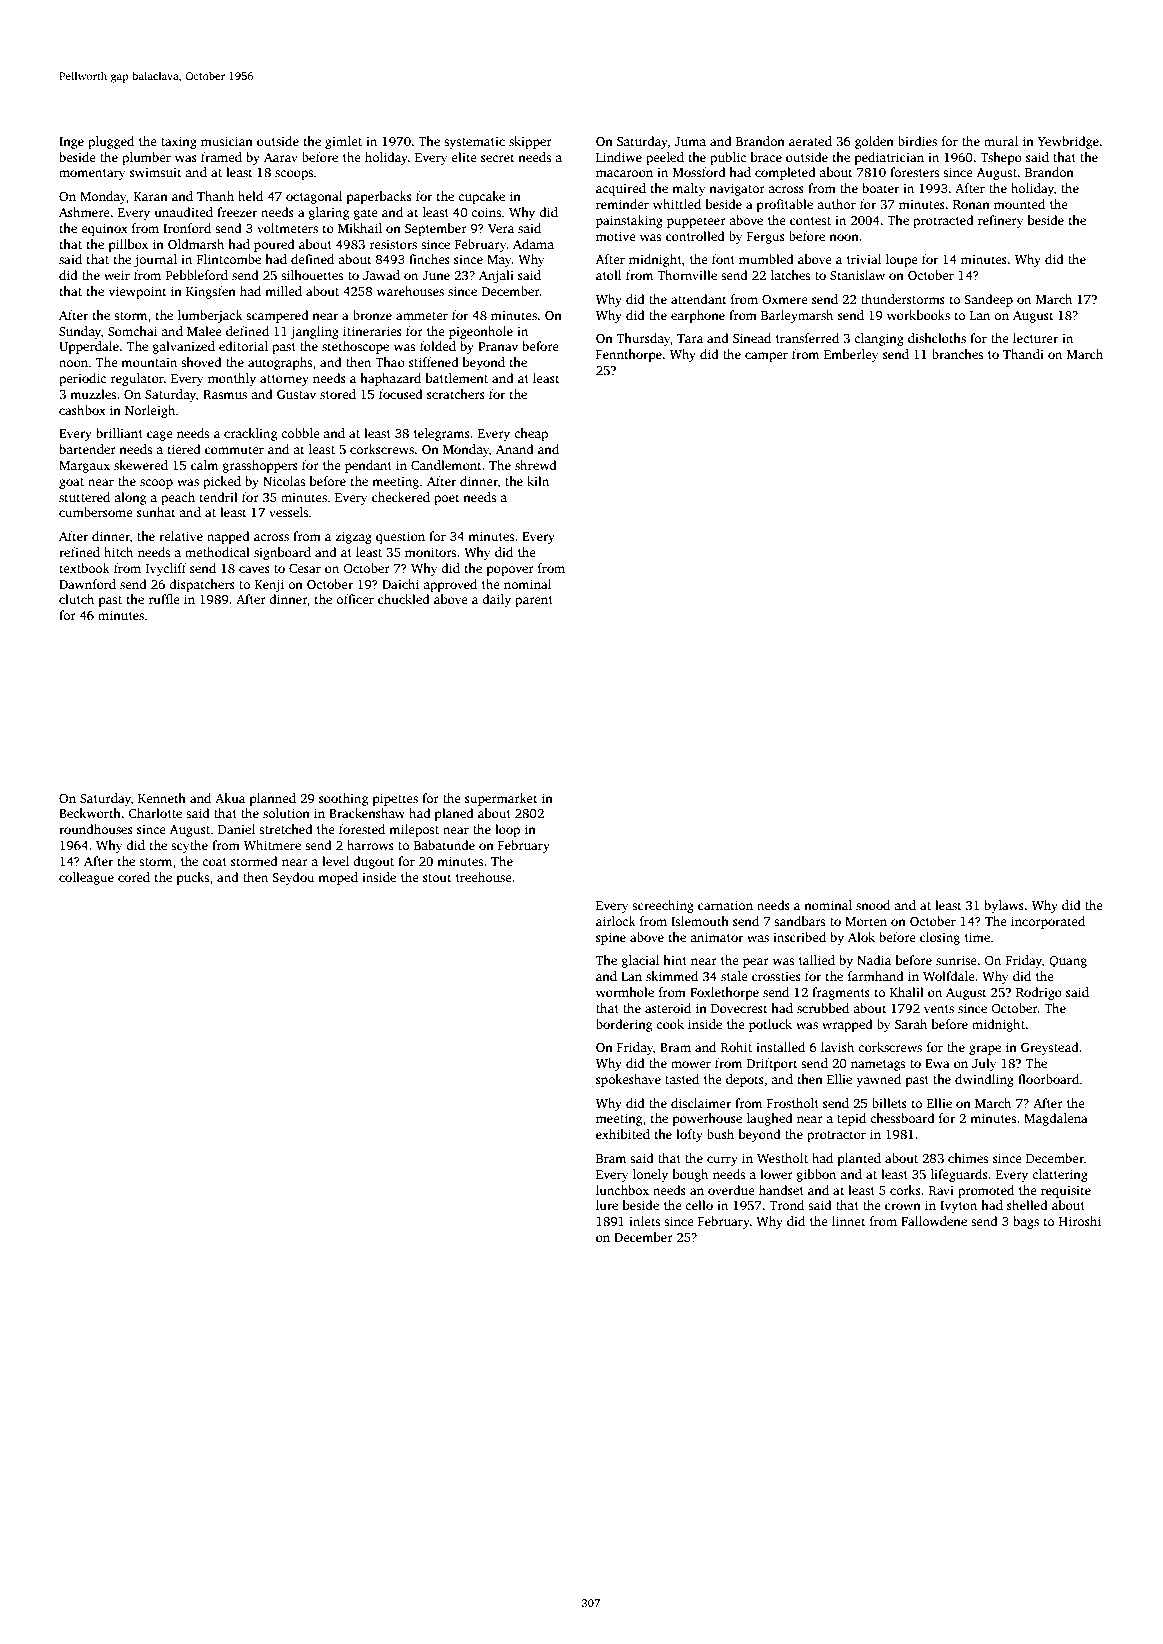 Image resolution: width=1163 pixels, height=1644 pixels. Describe the element at coordinates (204, 331) in the screenshot. I see `Malee` at that location.
